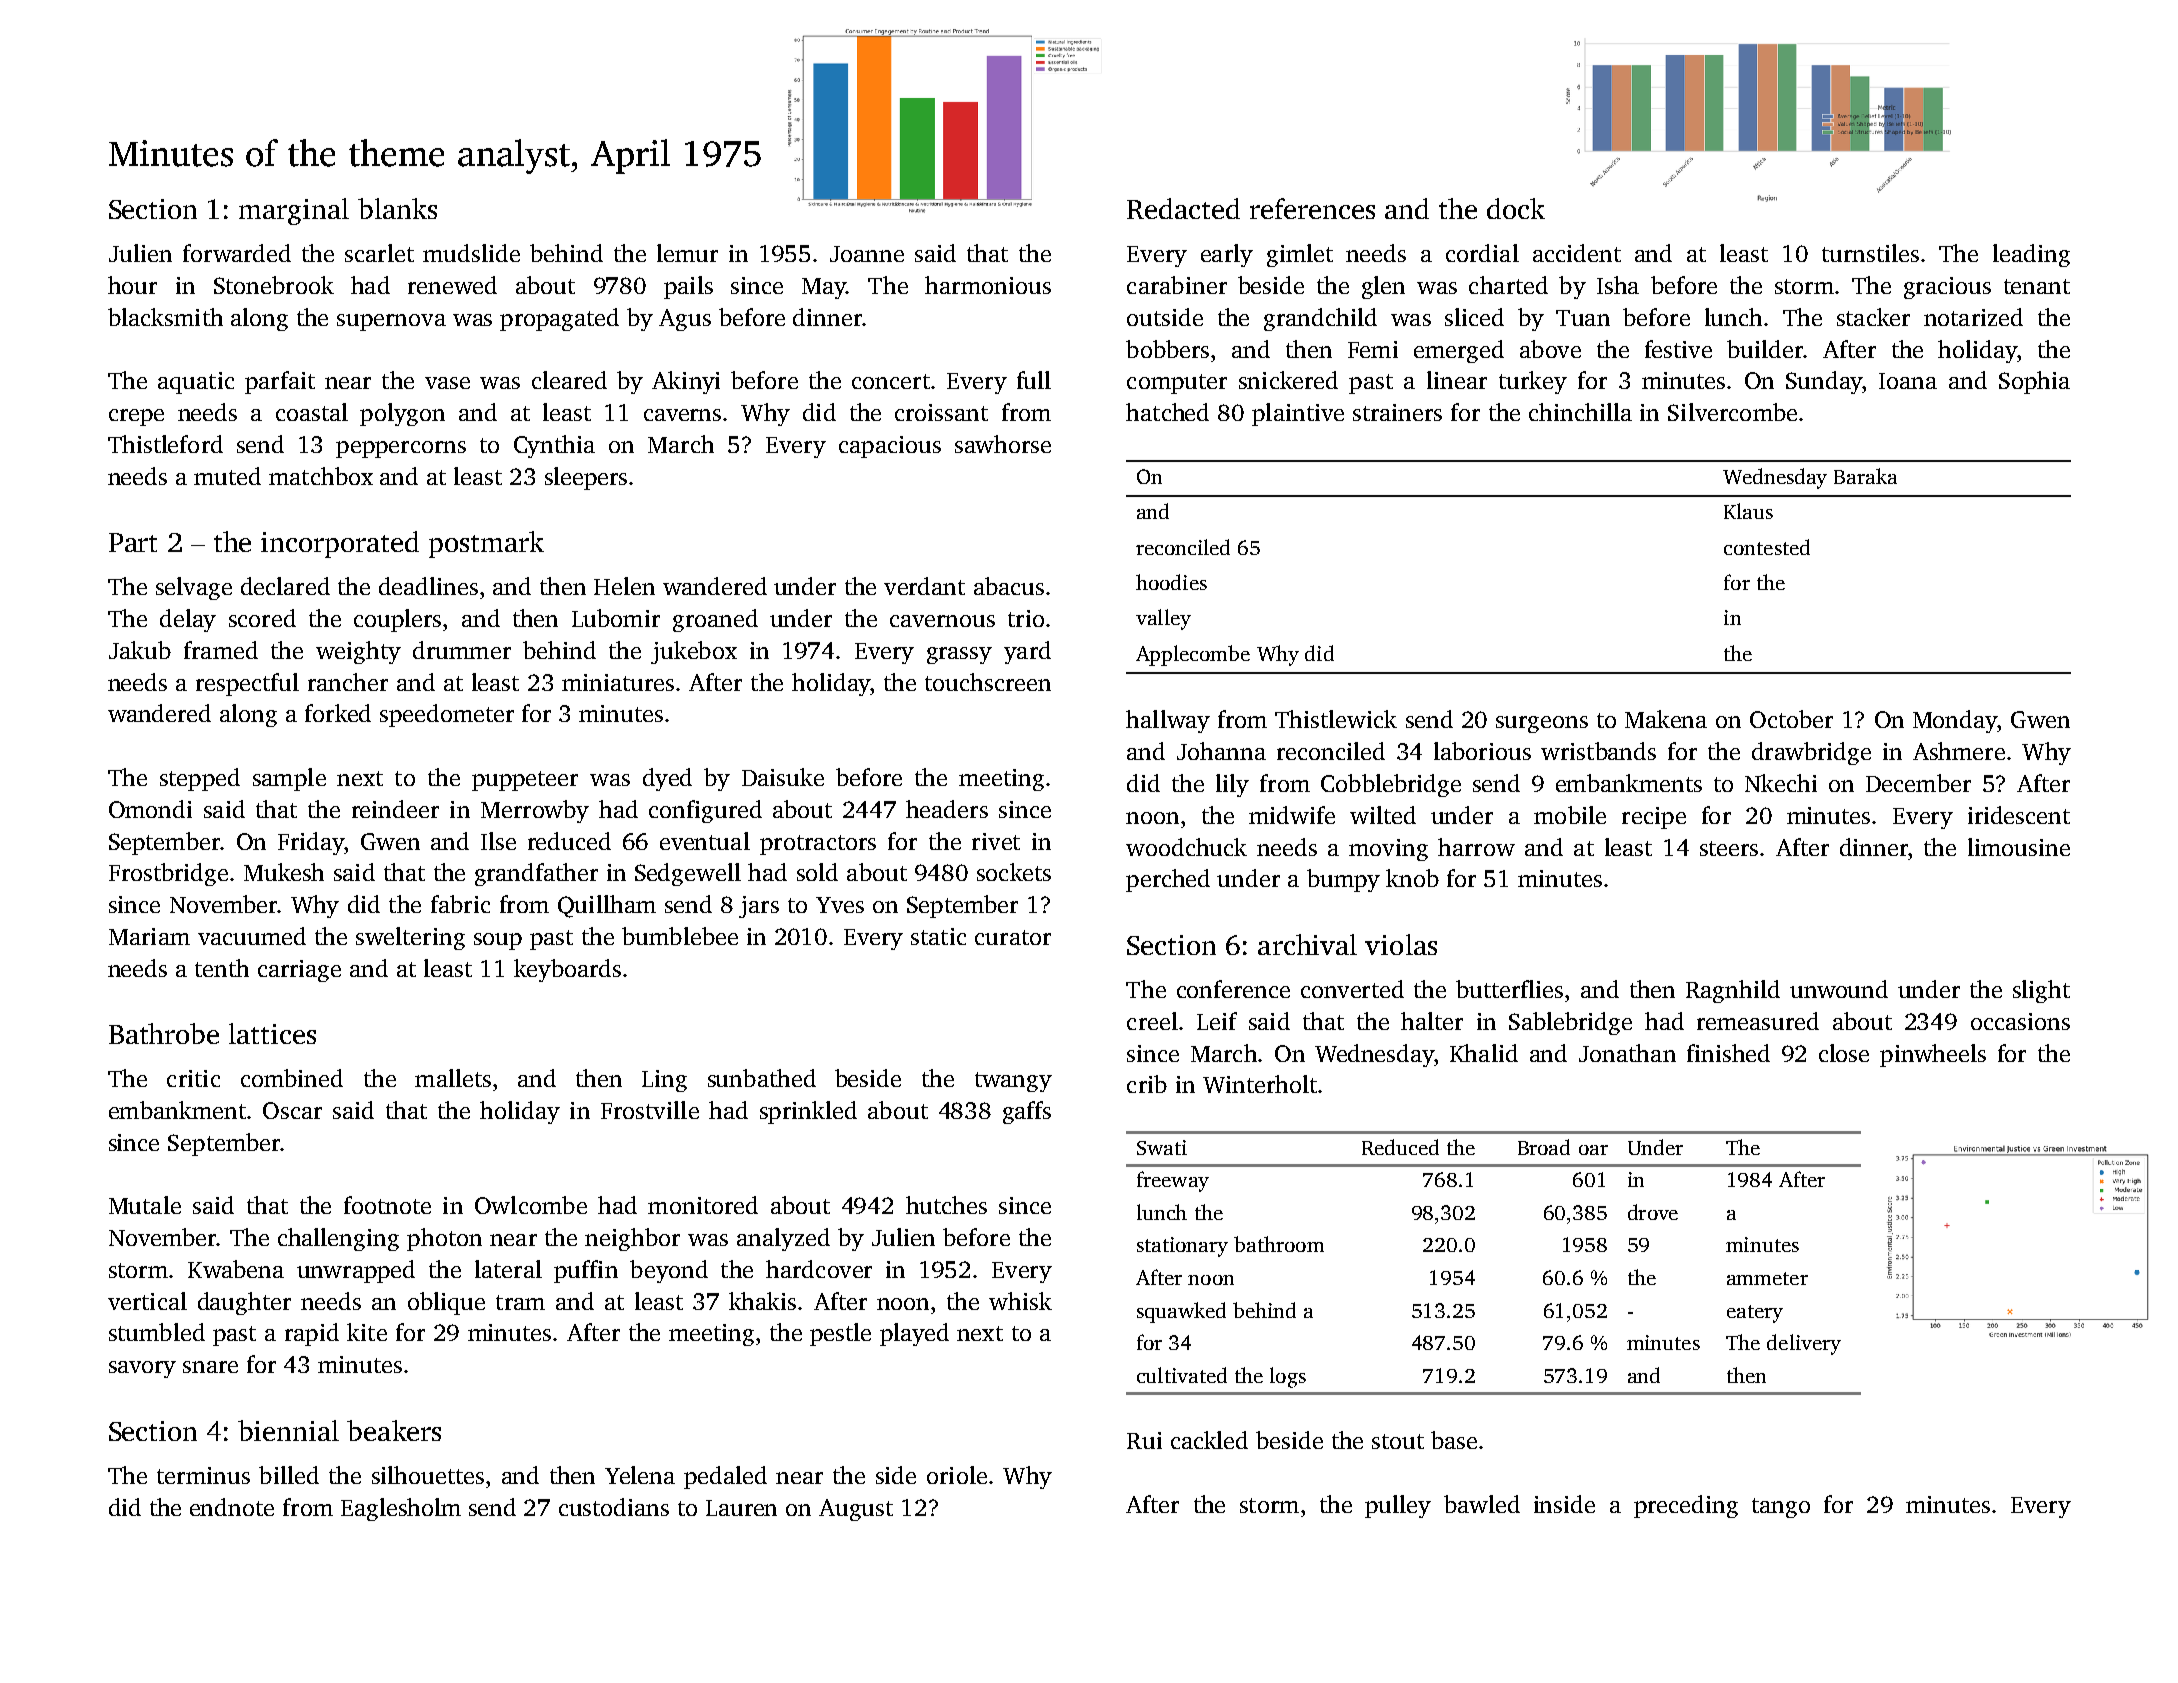 The image size is (2178, 1683). What do you see at coordinates (618, 682) in the page?
I see `miniatures` at bounding box center [618, 682].
